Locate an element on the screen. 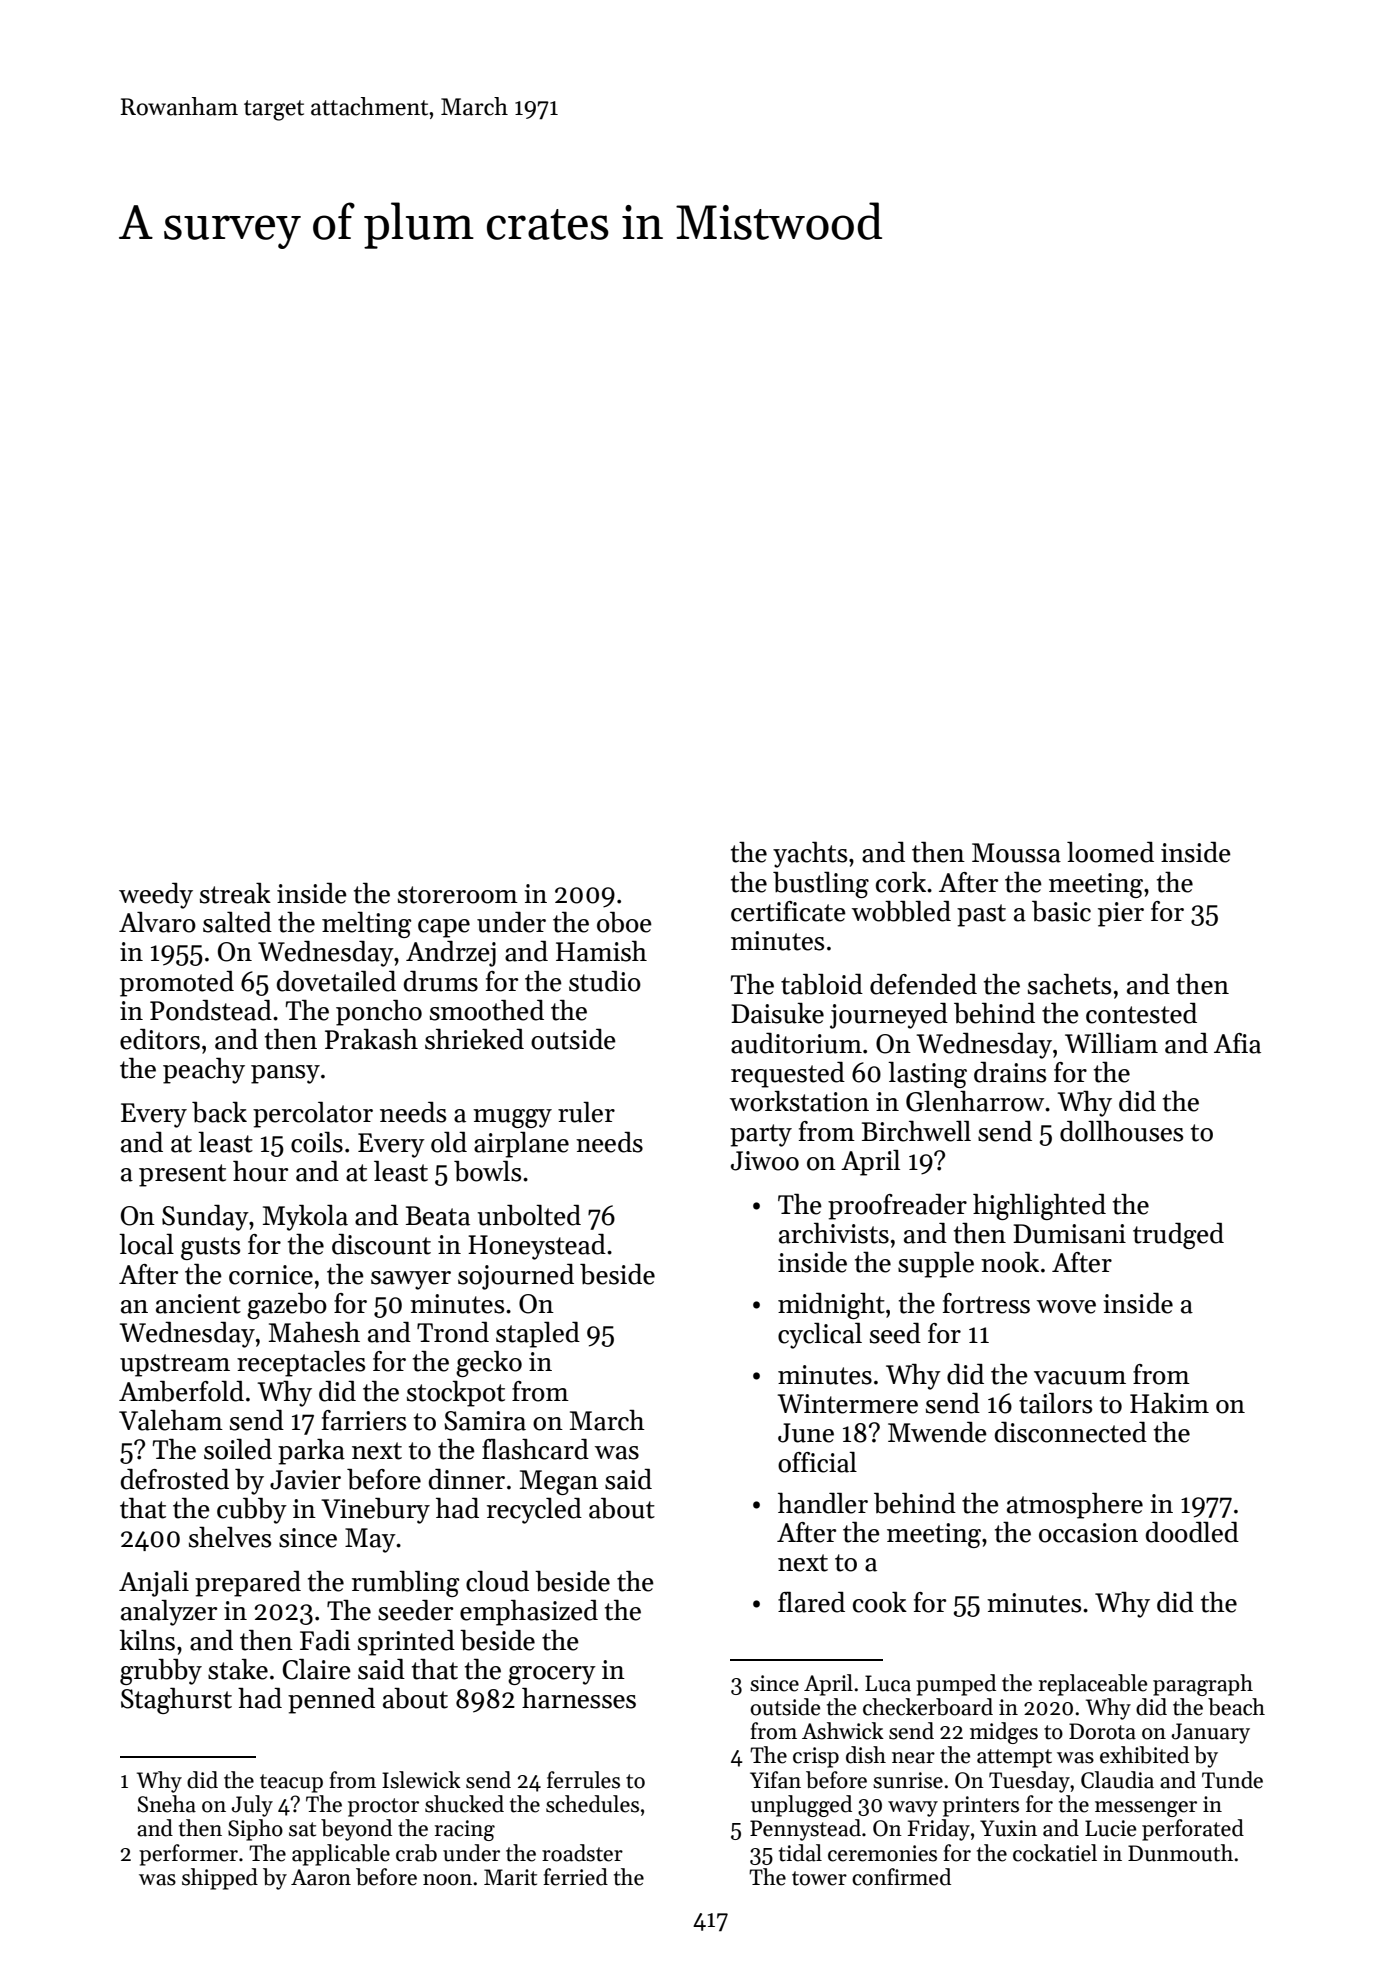 The height and width of the screenshot is (1969, 1386). trudged is located at coordinates (1178, 1236).
